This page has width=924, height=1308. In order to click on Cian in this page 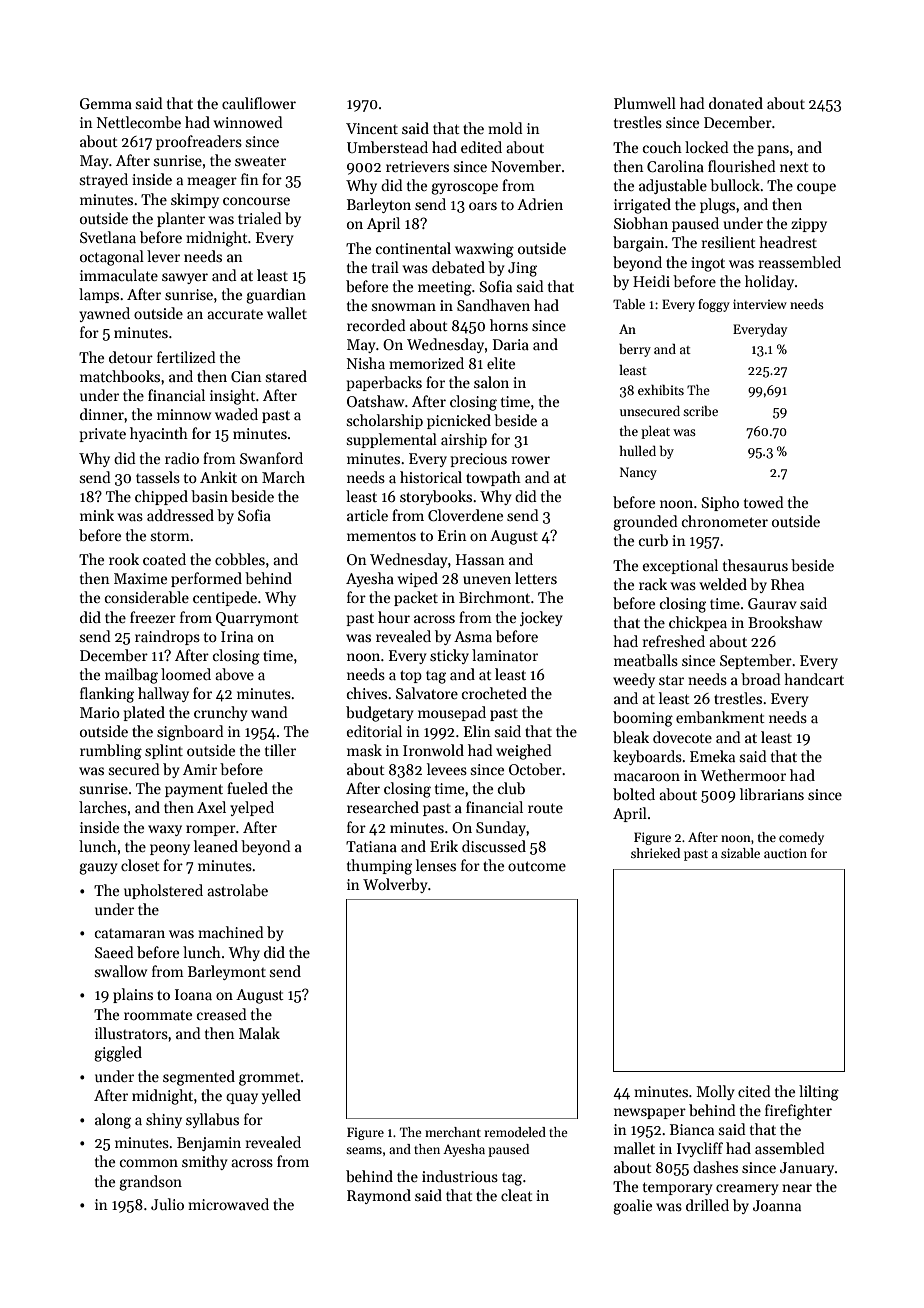, I will do `click(246, 376)`.
